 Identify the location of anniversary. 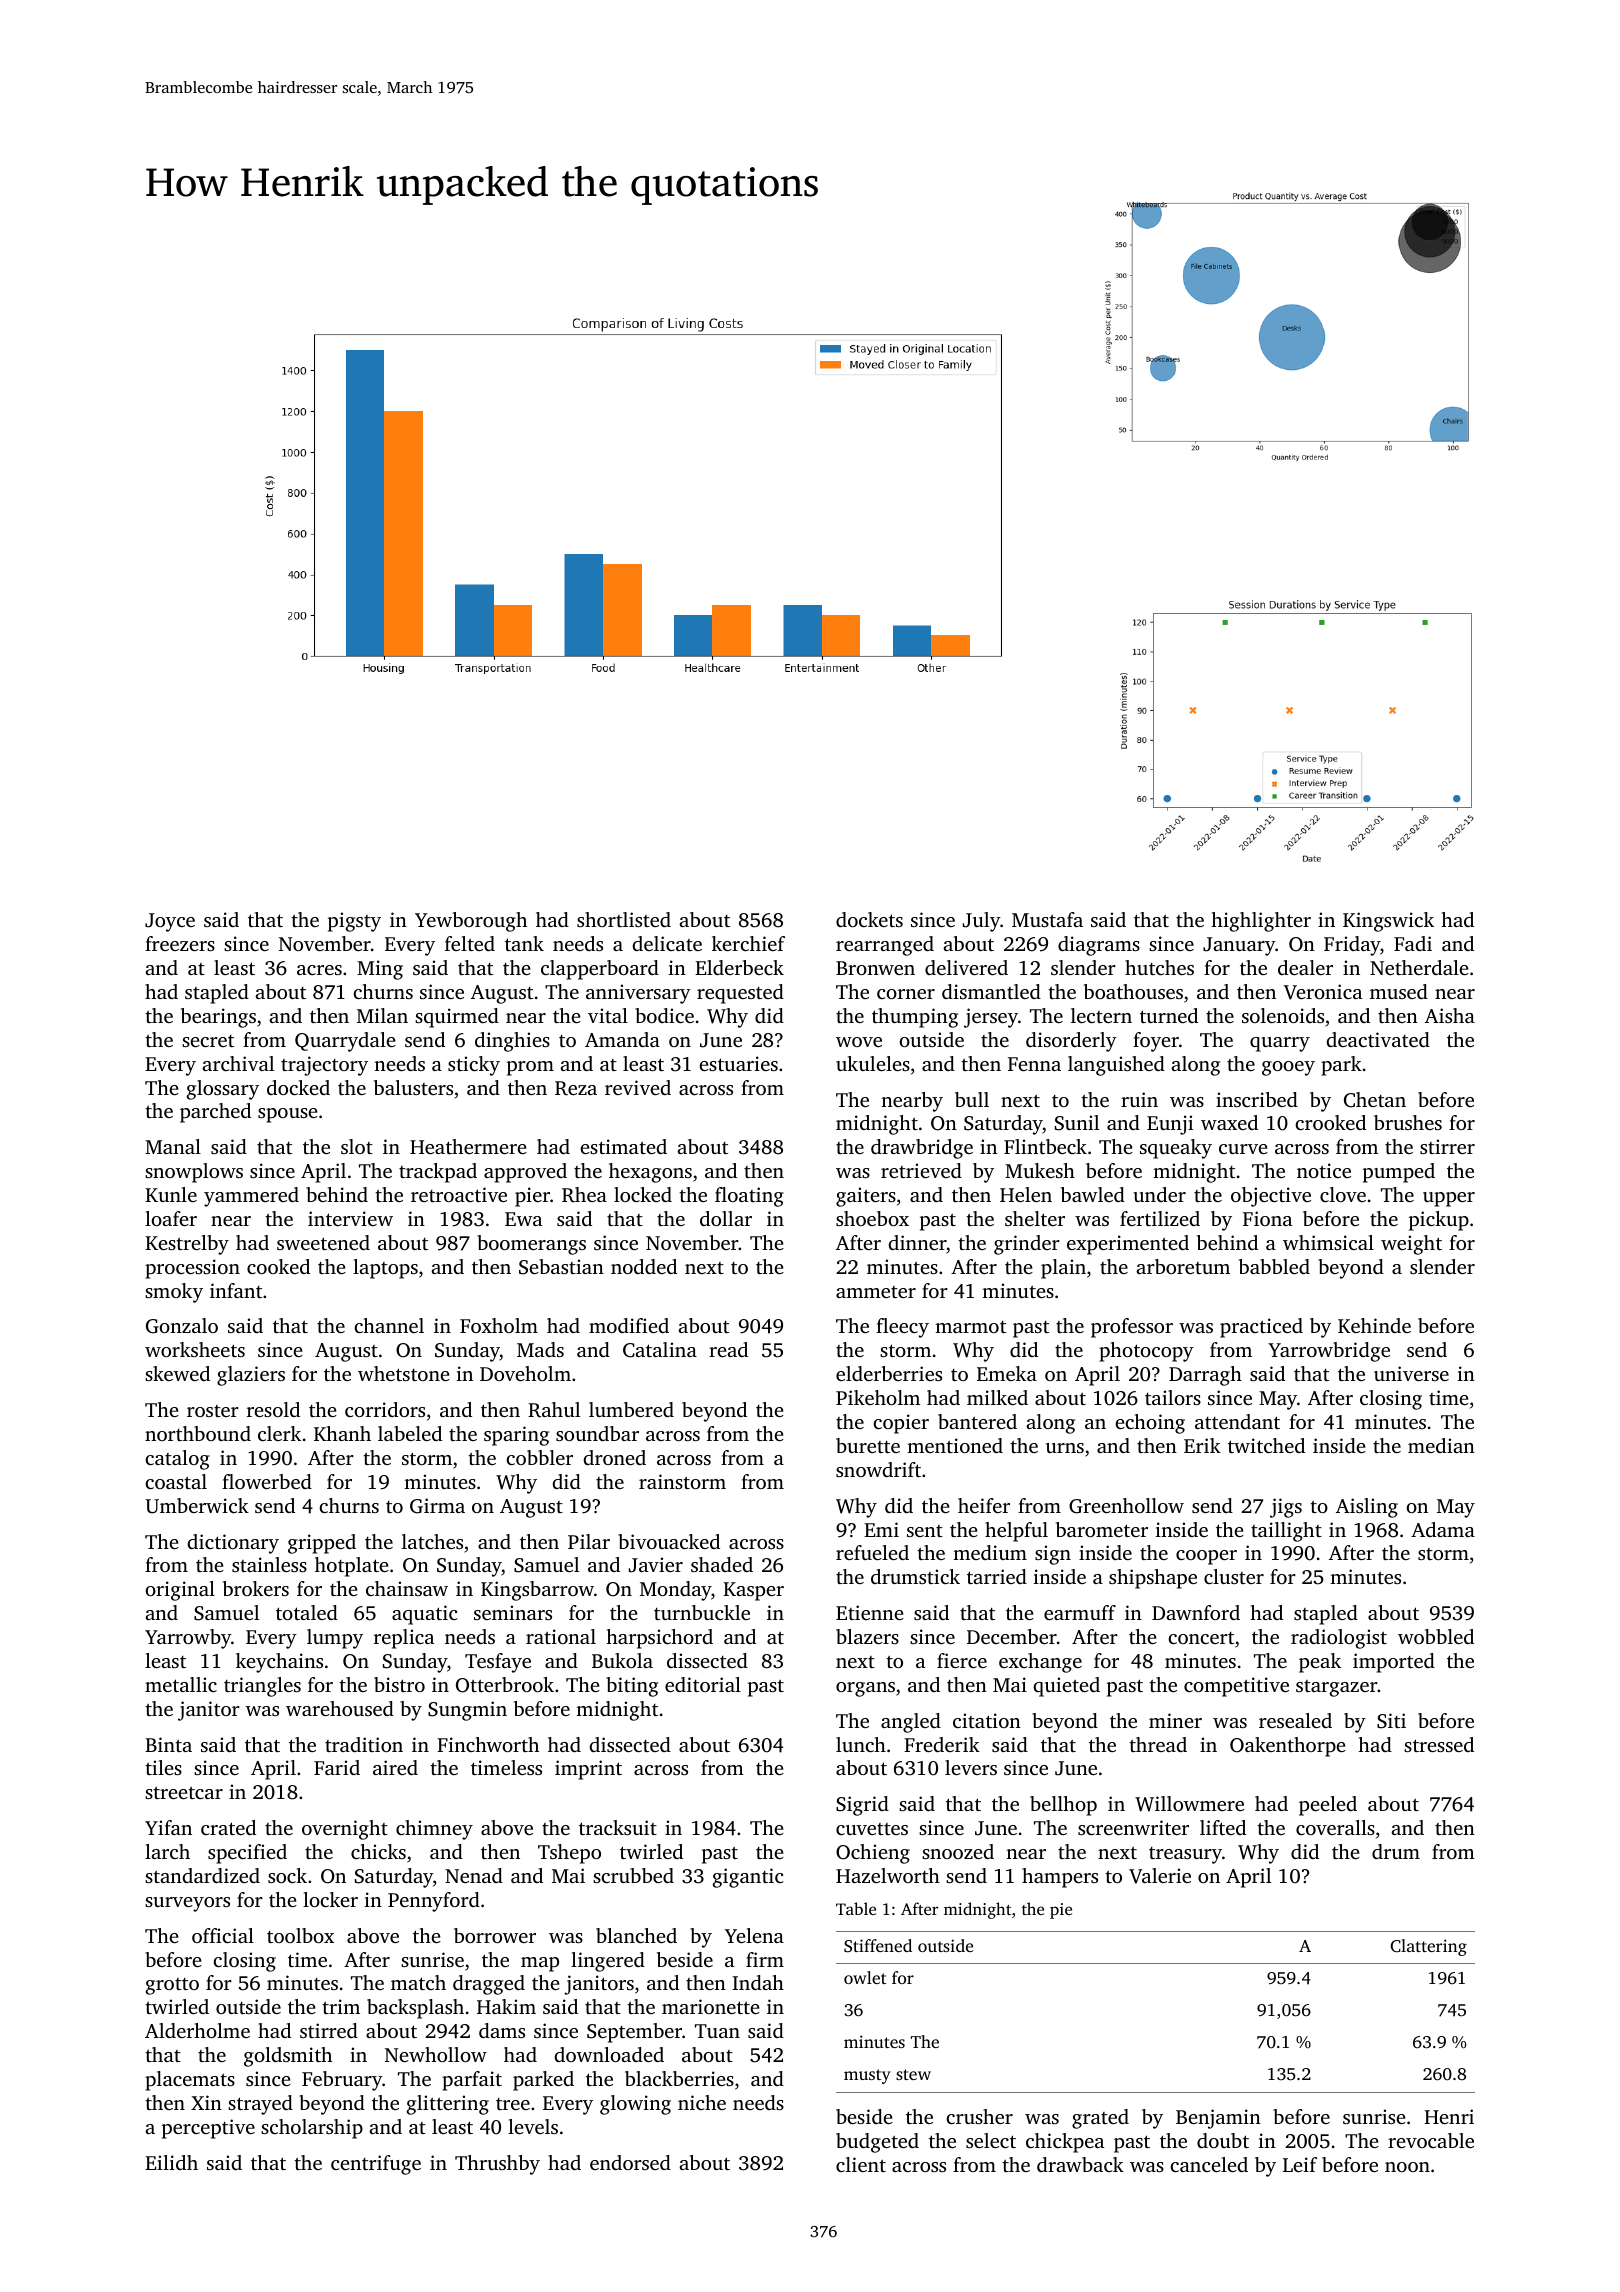
(638, 994).
